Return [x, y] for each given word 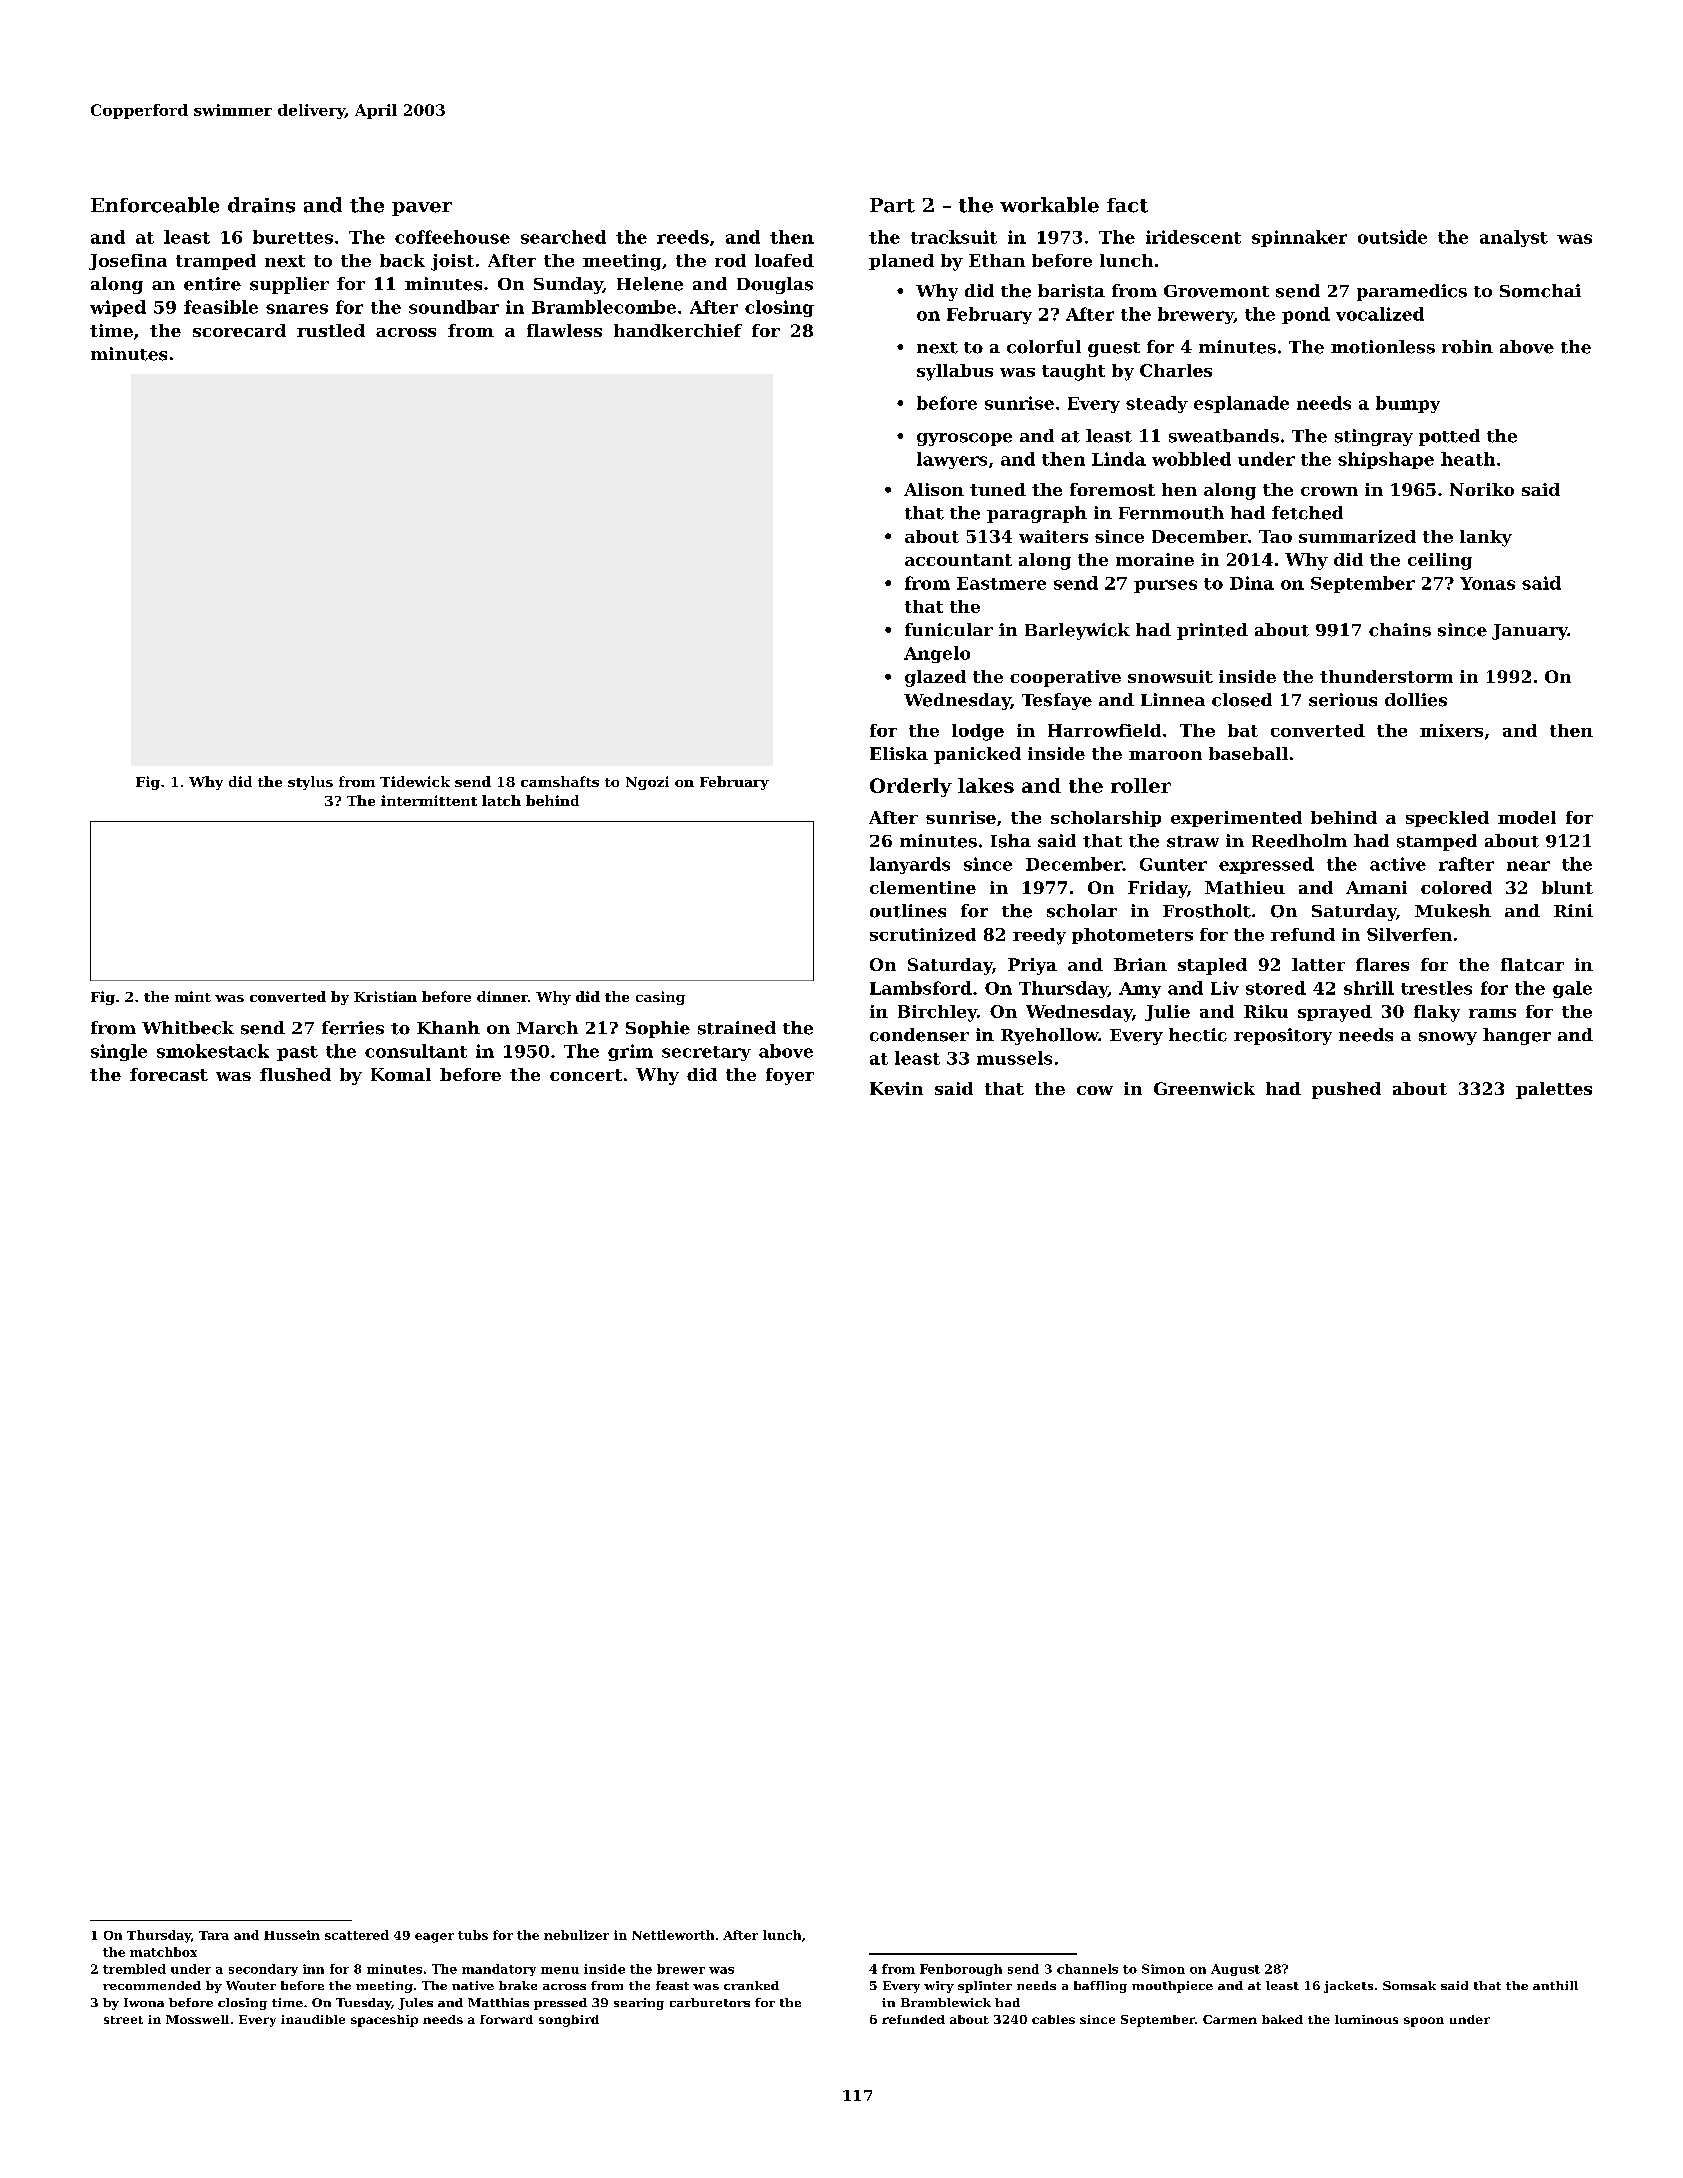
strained [737, 1028]
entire [212, 284]
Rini [1573, 910]
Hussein [292, 1935]
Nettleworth [673, 1935]
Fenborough [961, 1970]
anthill [1555, 1985]
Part [892, 205]
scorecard [239, 330]
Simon [1163, 1969]
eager [434, 1938]
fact [1127, 205]
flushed [295, 1074]
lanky [1486, 538]
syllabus [955, 372]
